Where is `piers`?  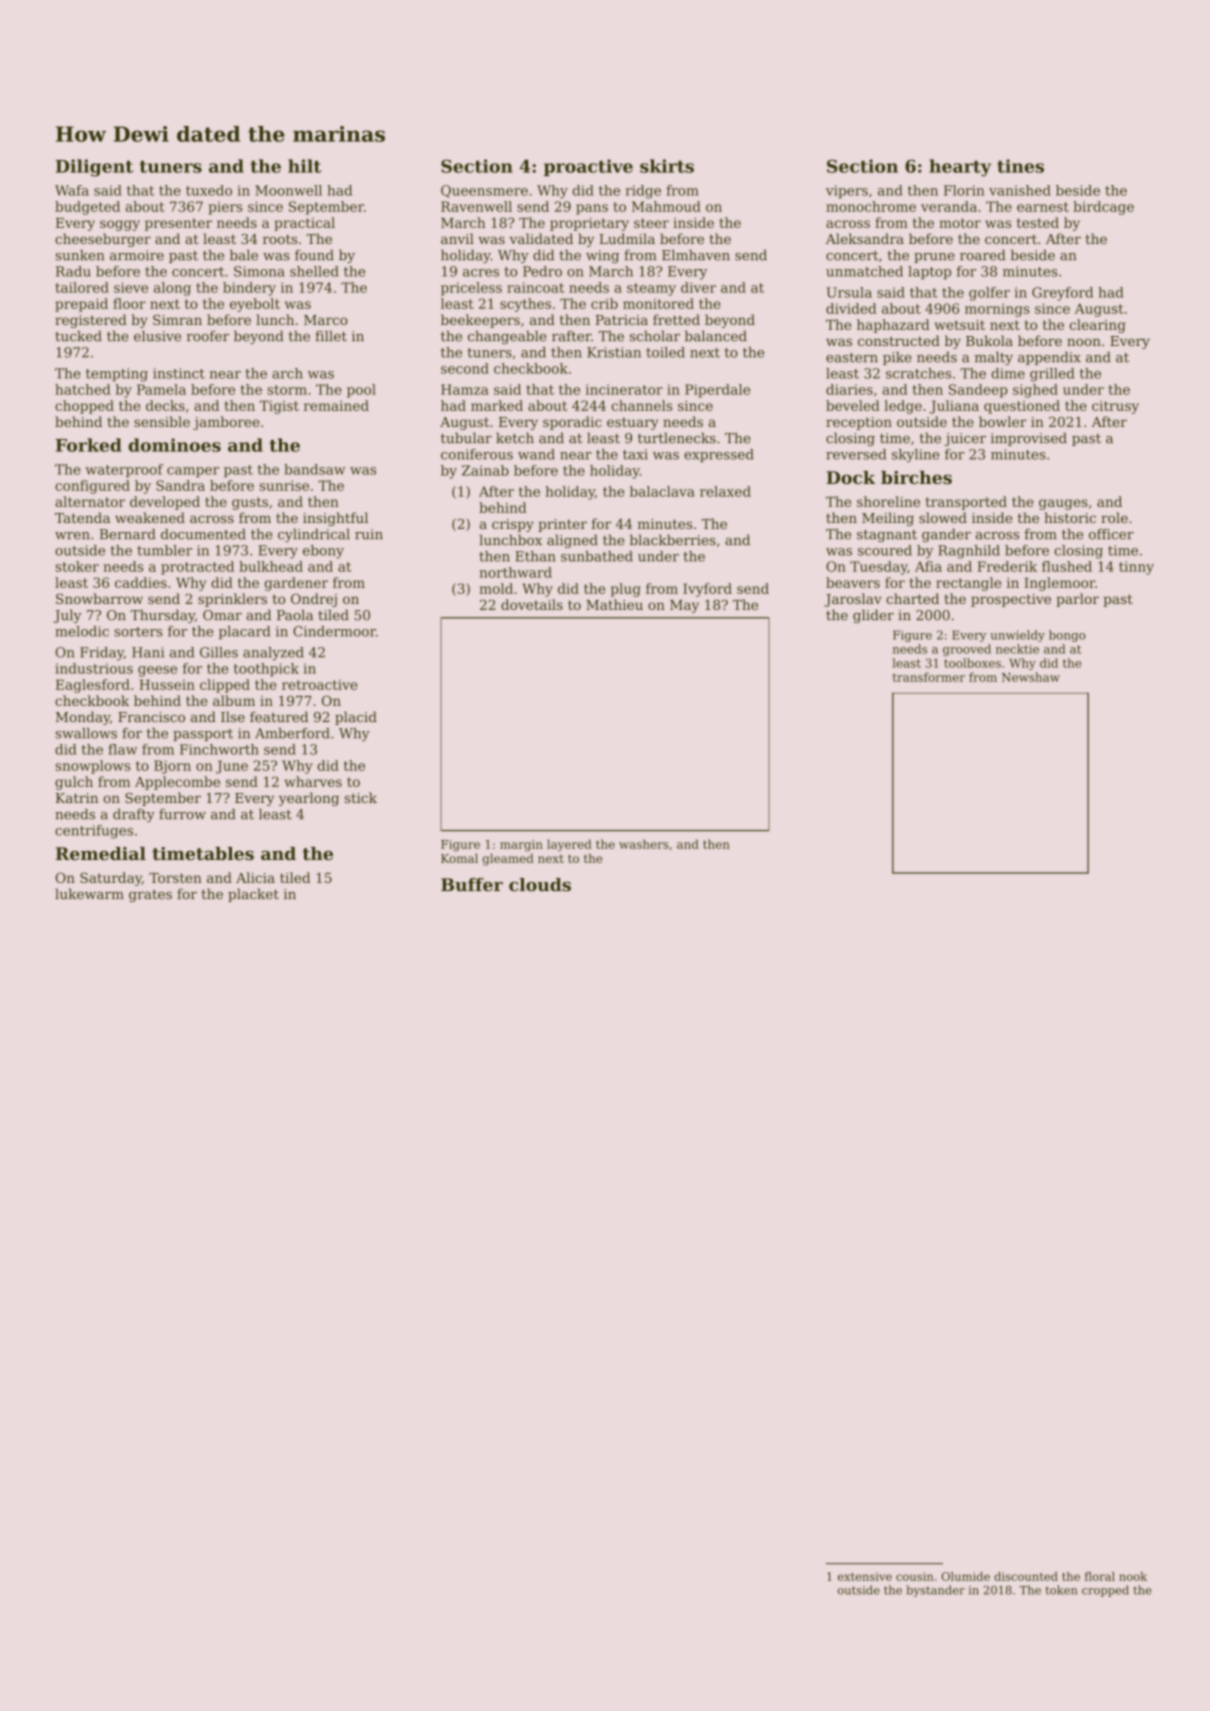
piers is located at coordinates (225, 208).
